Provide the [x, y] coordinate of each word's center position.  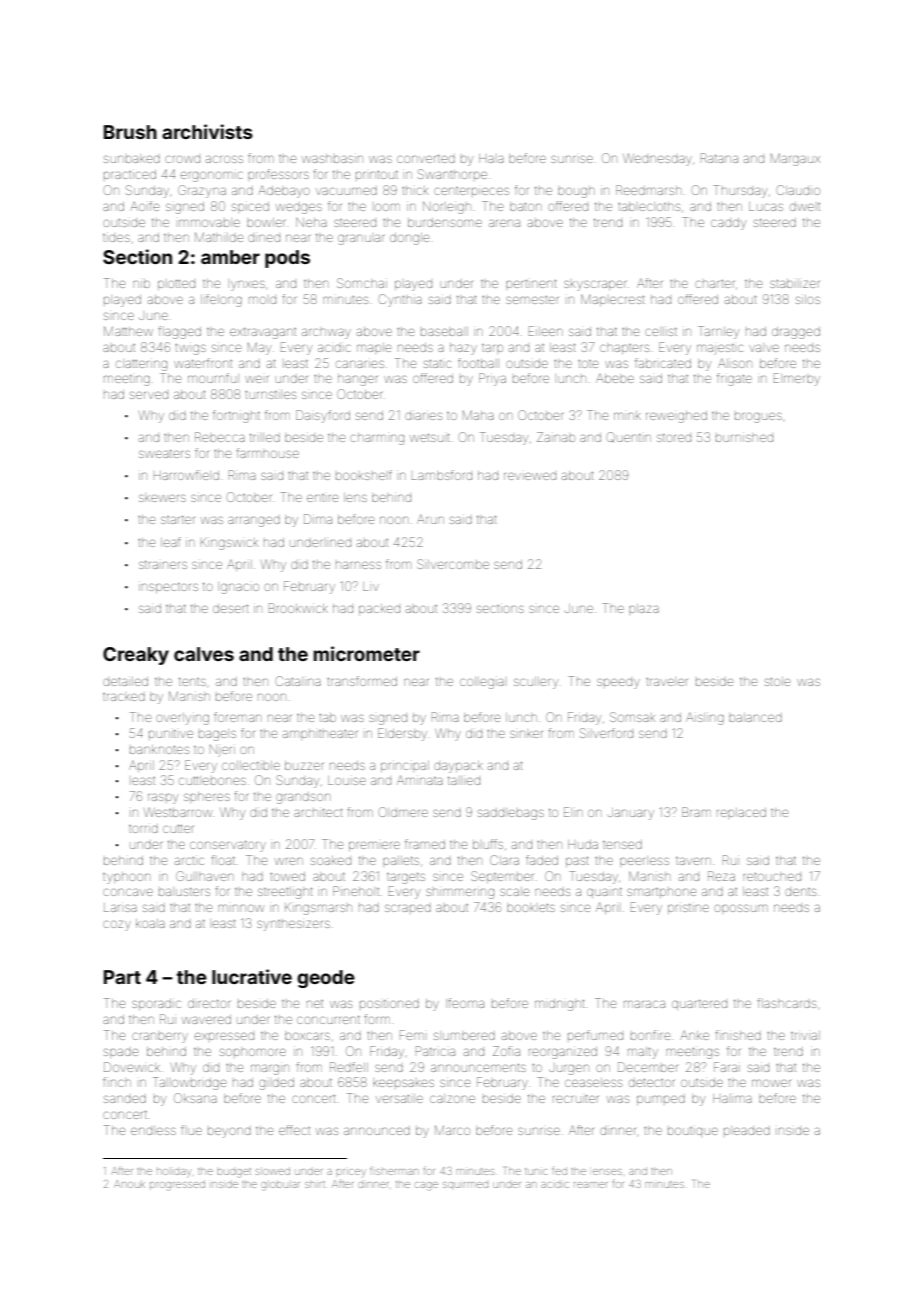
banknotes [159, 749]
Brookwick [298, 608]
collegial [482, 683]
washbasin [332, 158]
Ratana [719, 158]
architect [318, 812]
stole [777, 681]
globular [280, 1185]
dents [800, 892]
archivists [207, 131]
